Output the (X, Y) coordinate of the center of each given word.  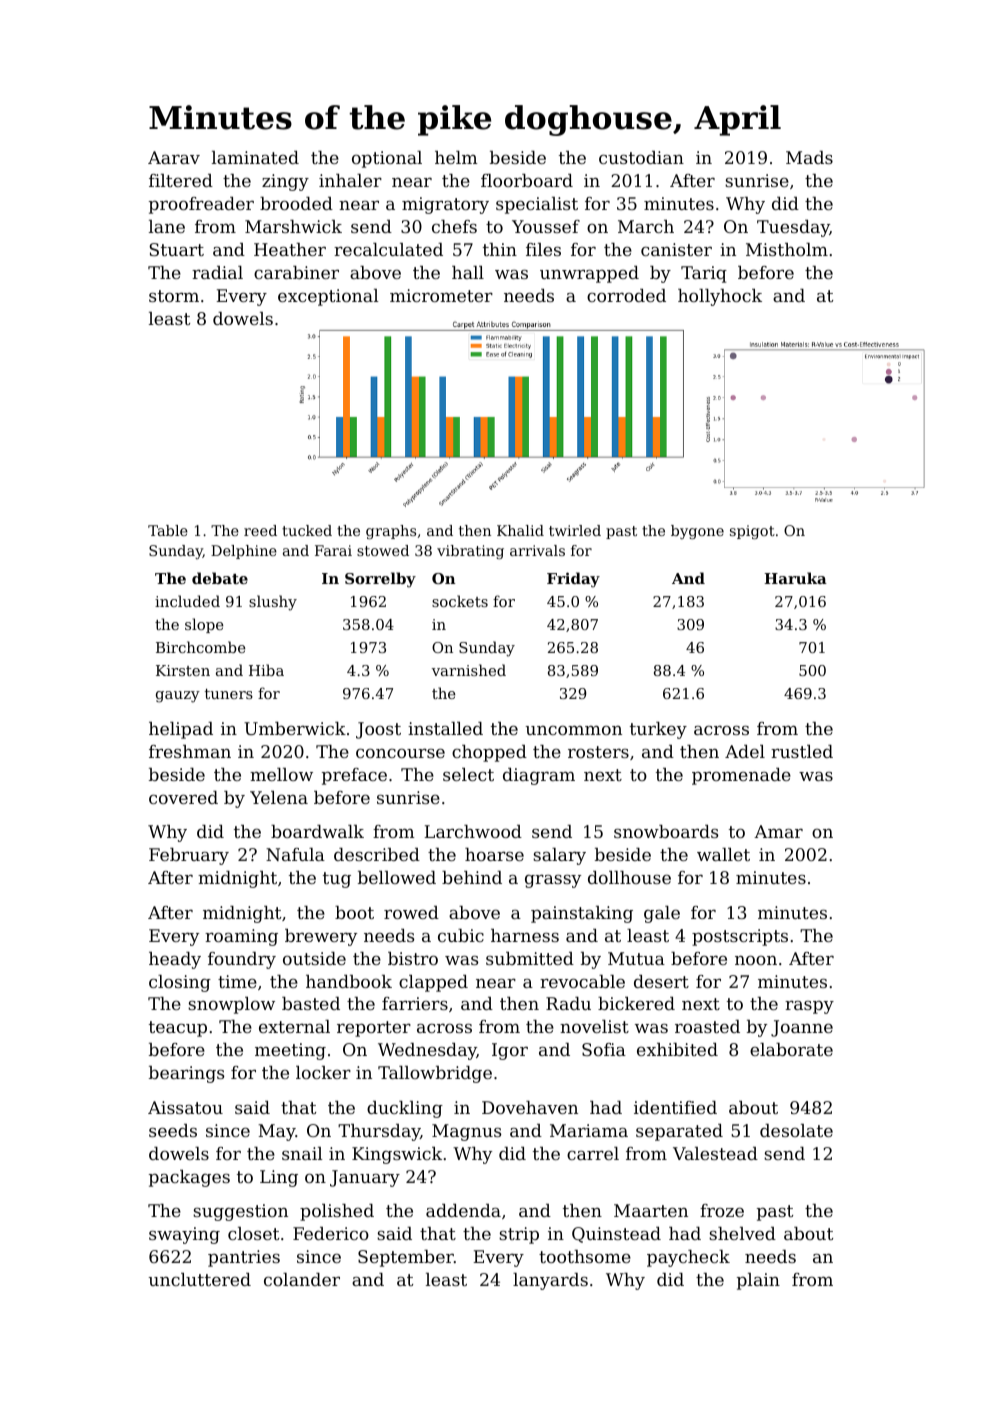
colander (302, 1279)
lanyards (550, 1281)
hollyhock (720, 297)
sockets (460, 601)
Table (168, 530)
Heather (290, 249)
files (543, 249)
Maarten (651, 1210)
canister (676, 249)
